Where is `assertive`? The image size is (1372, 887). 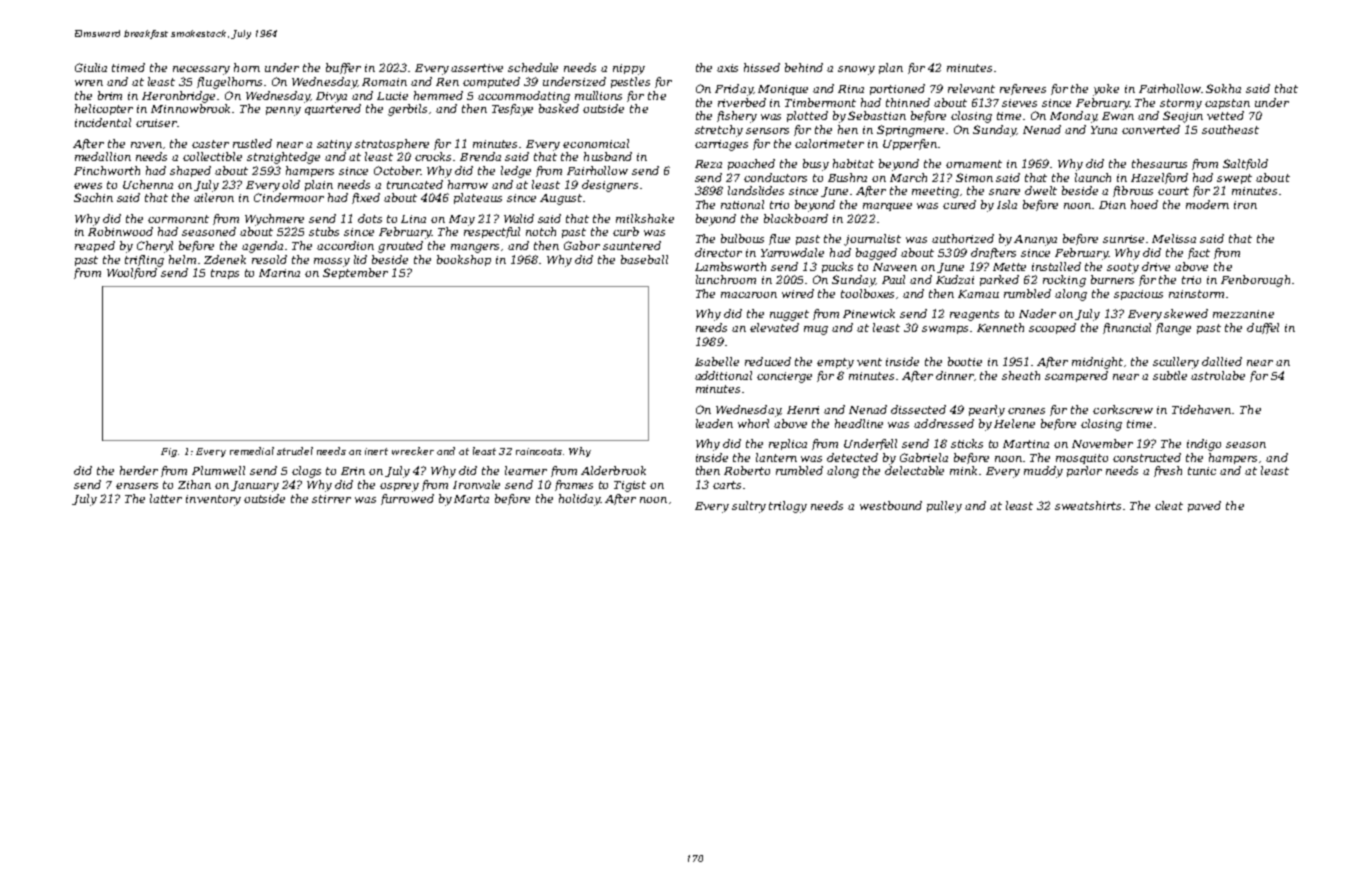 assertive is located at coordinates (477, 68).
